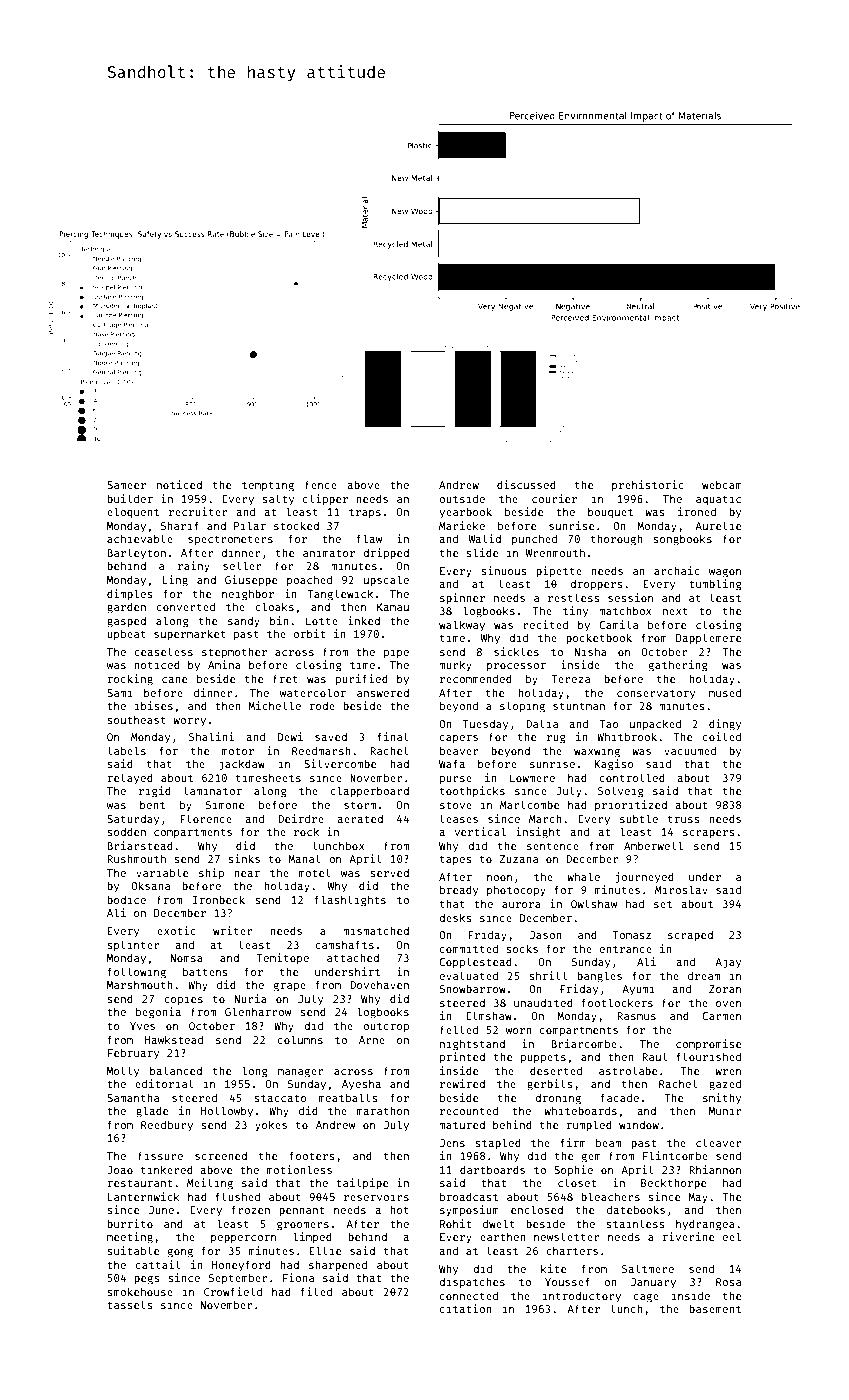 The width and height of the screenshot is (849, 1400). Describe the element at coordinates (725, 693) in the screenshot. I see `mused` at that location.
